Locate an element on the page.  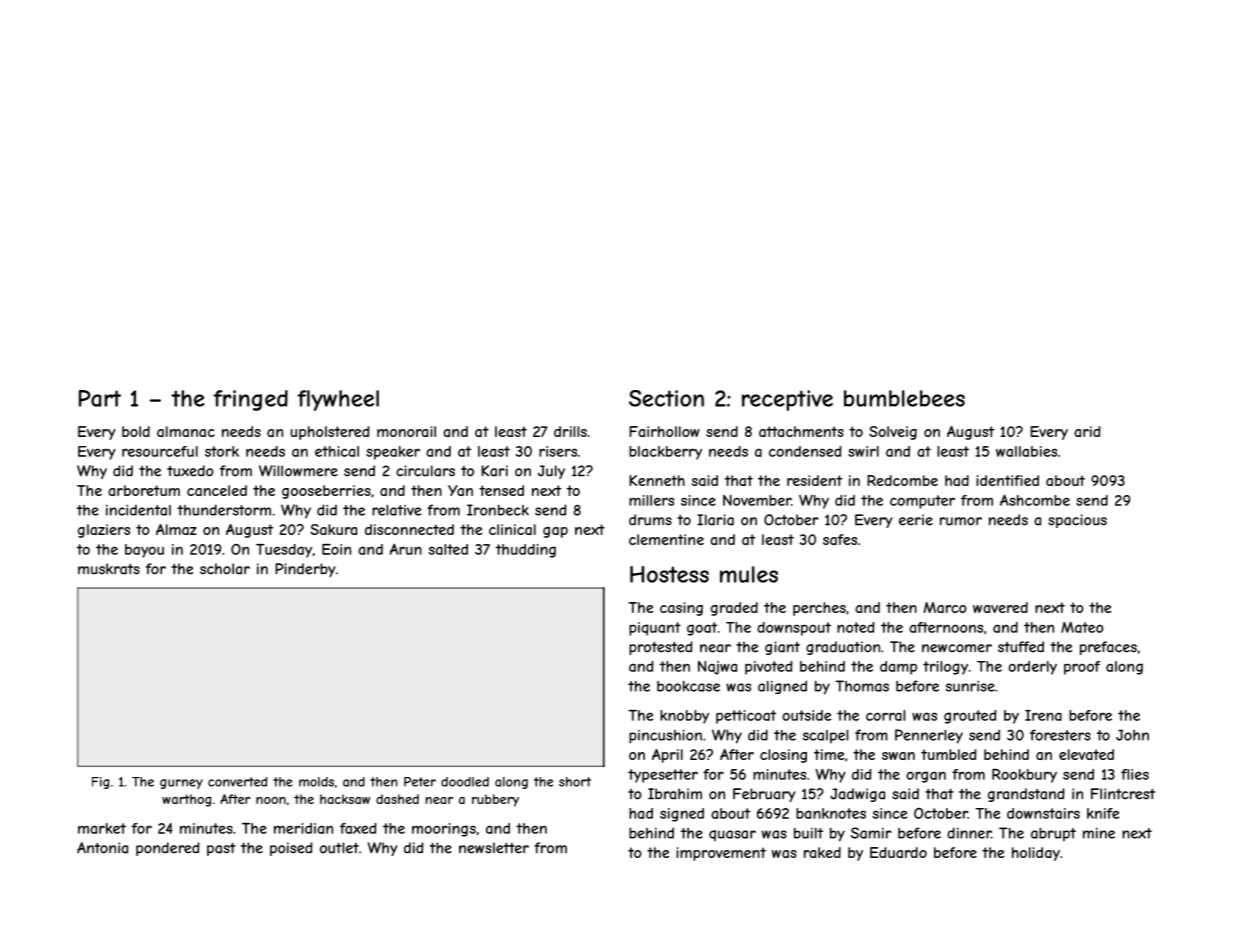
flywheel is located at coordinates (338, 400).
